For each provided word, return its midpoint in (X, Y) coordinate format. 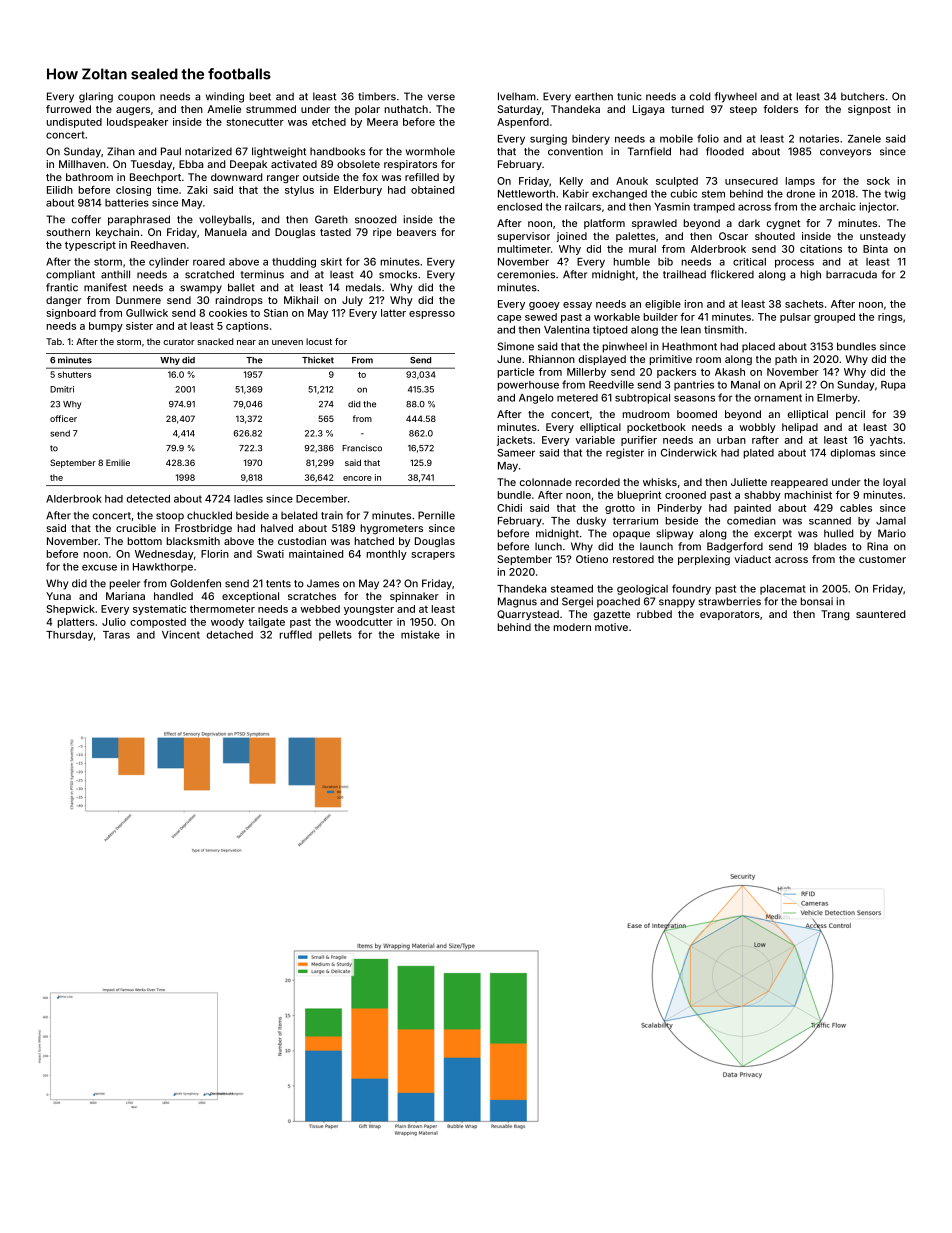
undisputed (74, 123)
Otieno (592, 559)
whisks (660, 482)
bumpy (106, 327)
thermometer (222, 609)
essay (577, 306)
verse (441, 97)
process (794, 263)
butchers (863, 96)
